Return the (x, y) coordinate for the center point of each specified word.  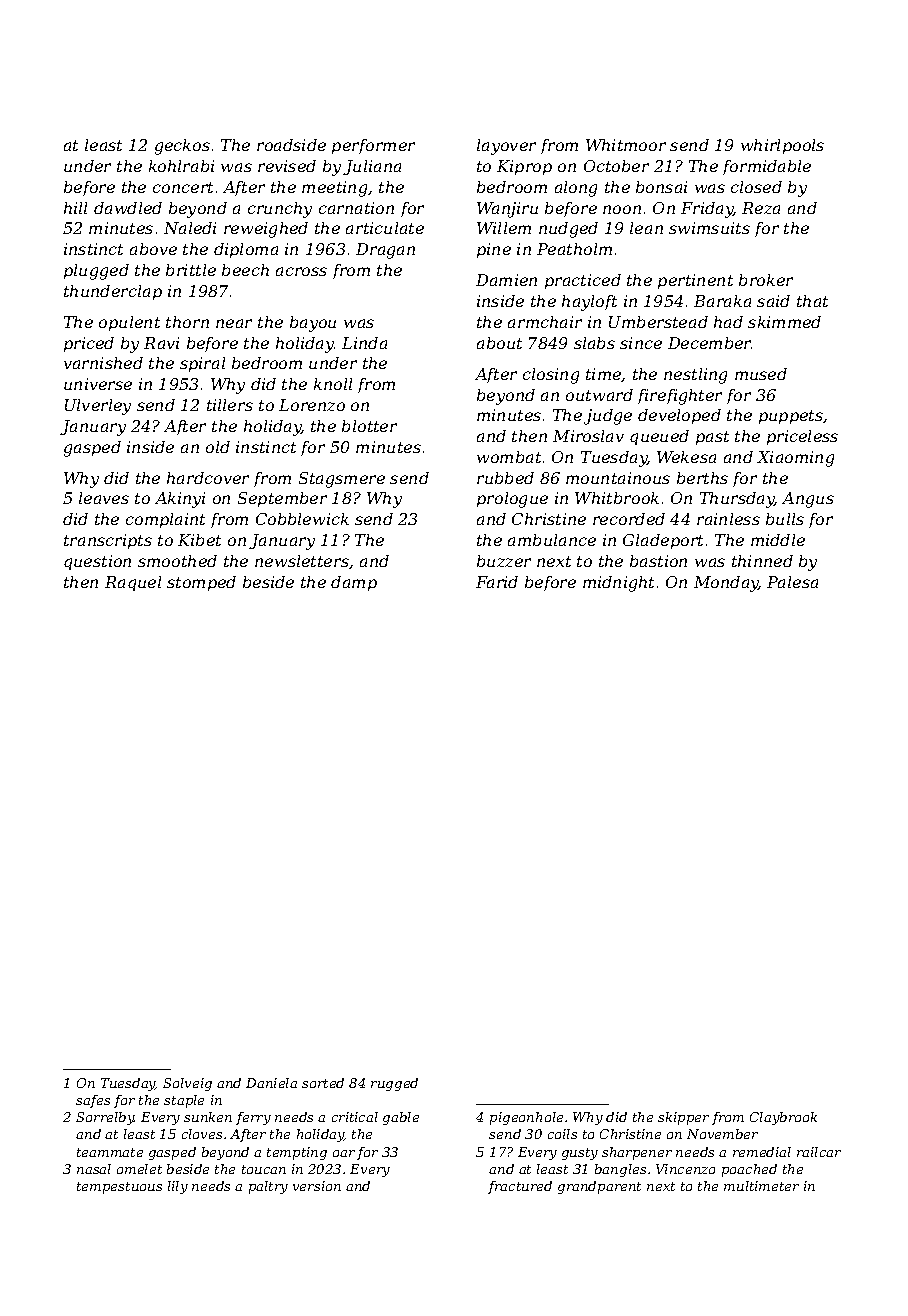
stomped (201, 583)
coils (562, 1134)
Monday (726, 584)
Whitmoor (626, 145)
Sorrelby (105, 1118)
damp (354, 583)
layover (506, 147)
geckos (182, 147)
